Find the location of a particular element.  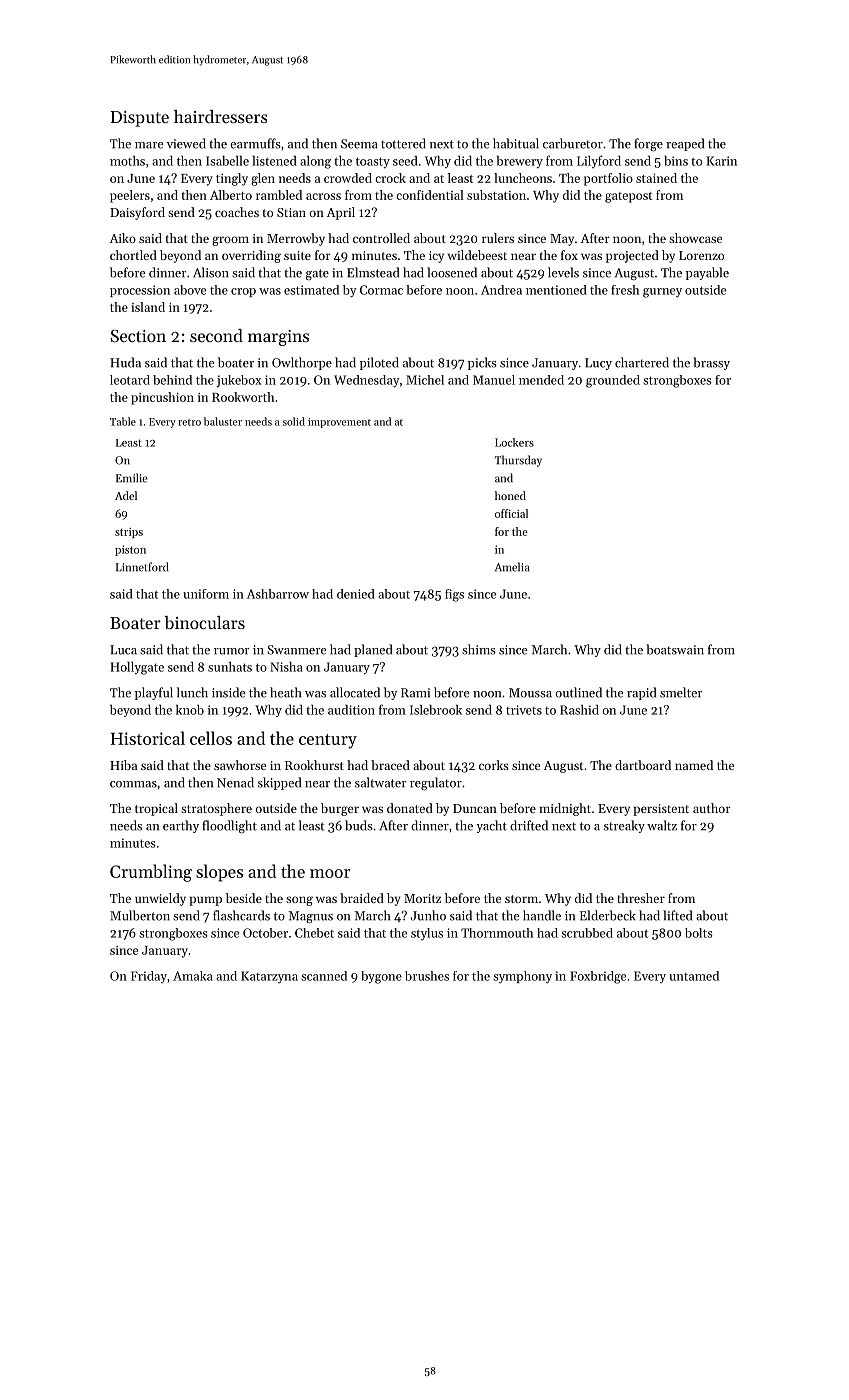

Karin is located at coordinates (721, 161).
